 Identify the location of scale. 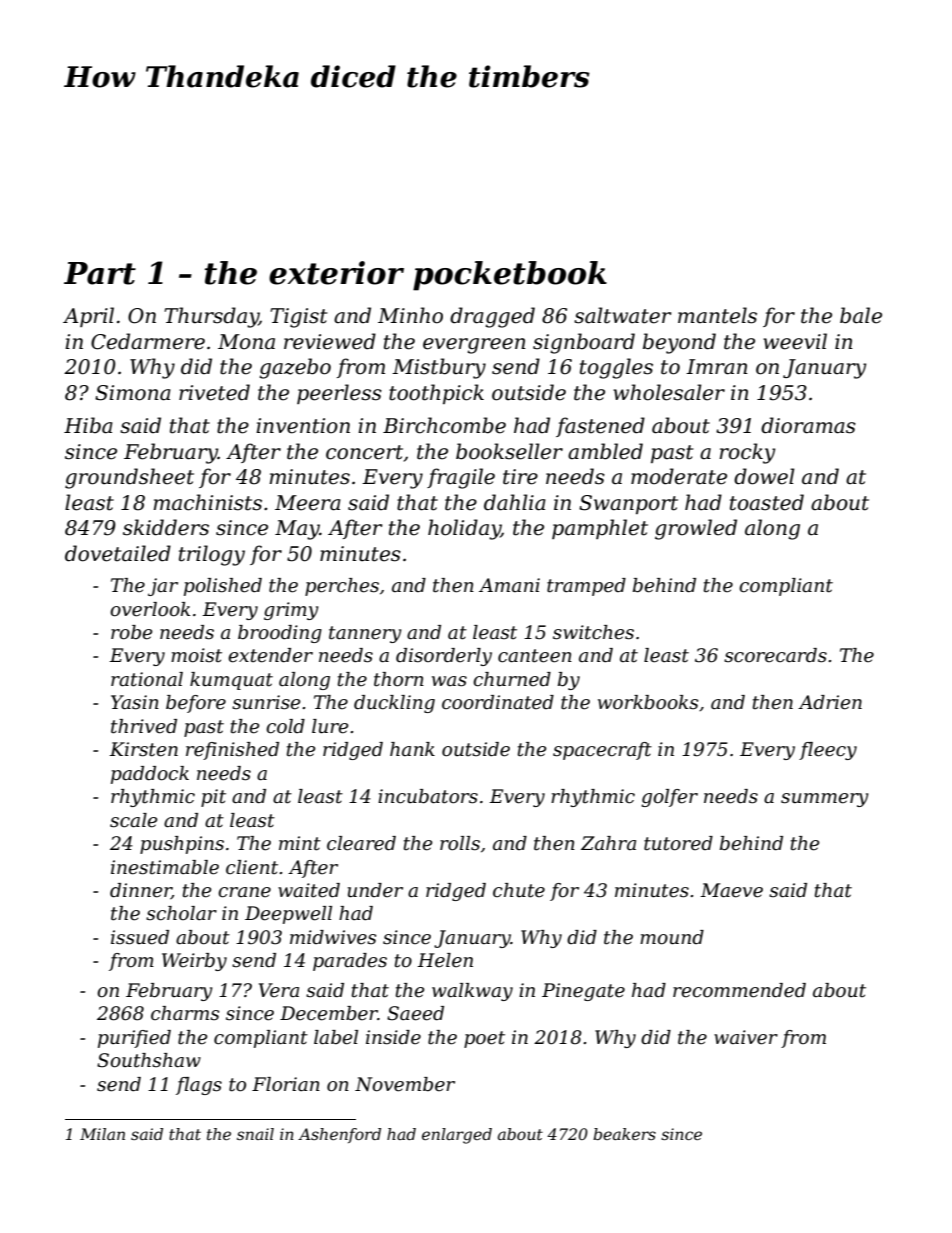
(133, 820).
